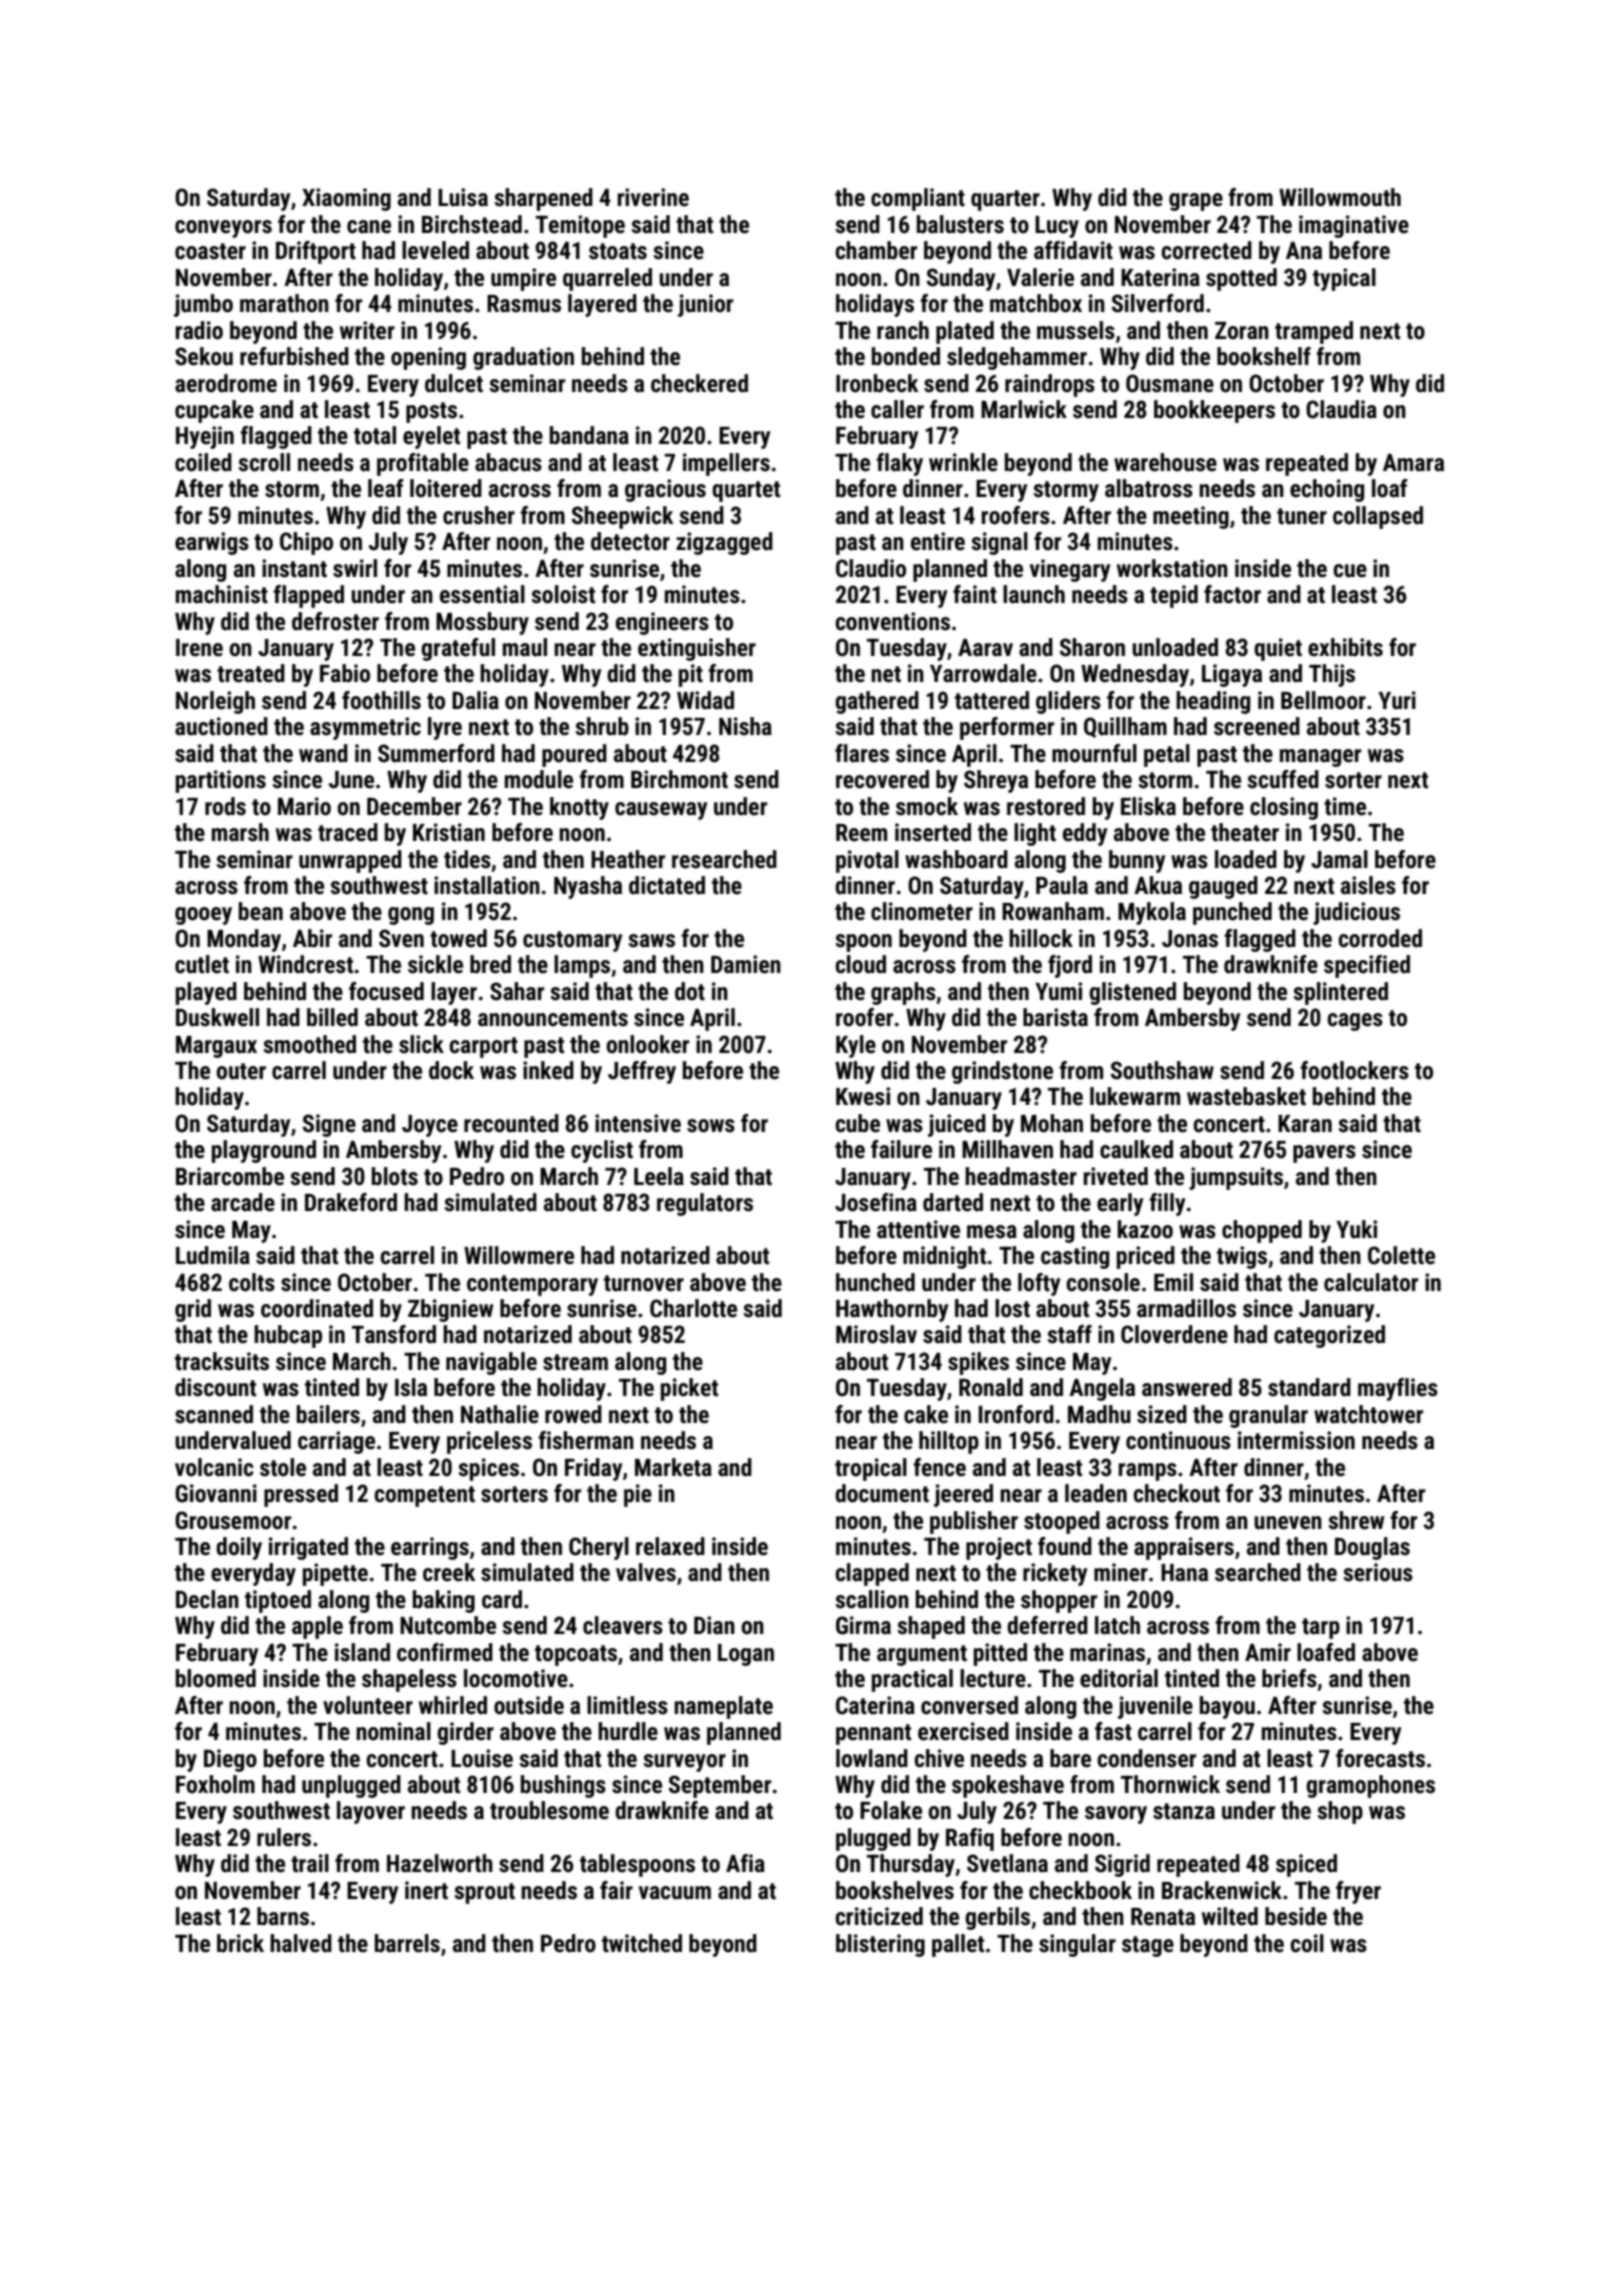 The width and height of the image is (1620, 2292). I want to click on aisles, so click(1368, 885).
